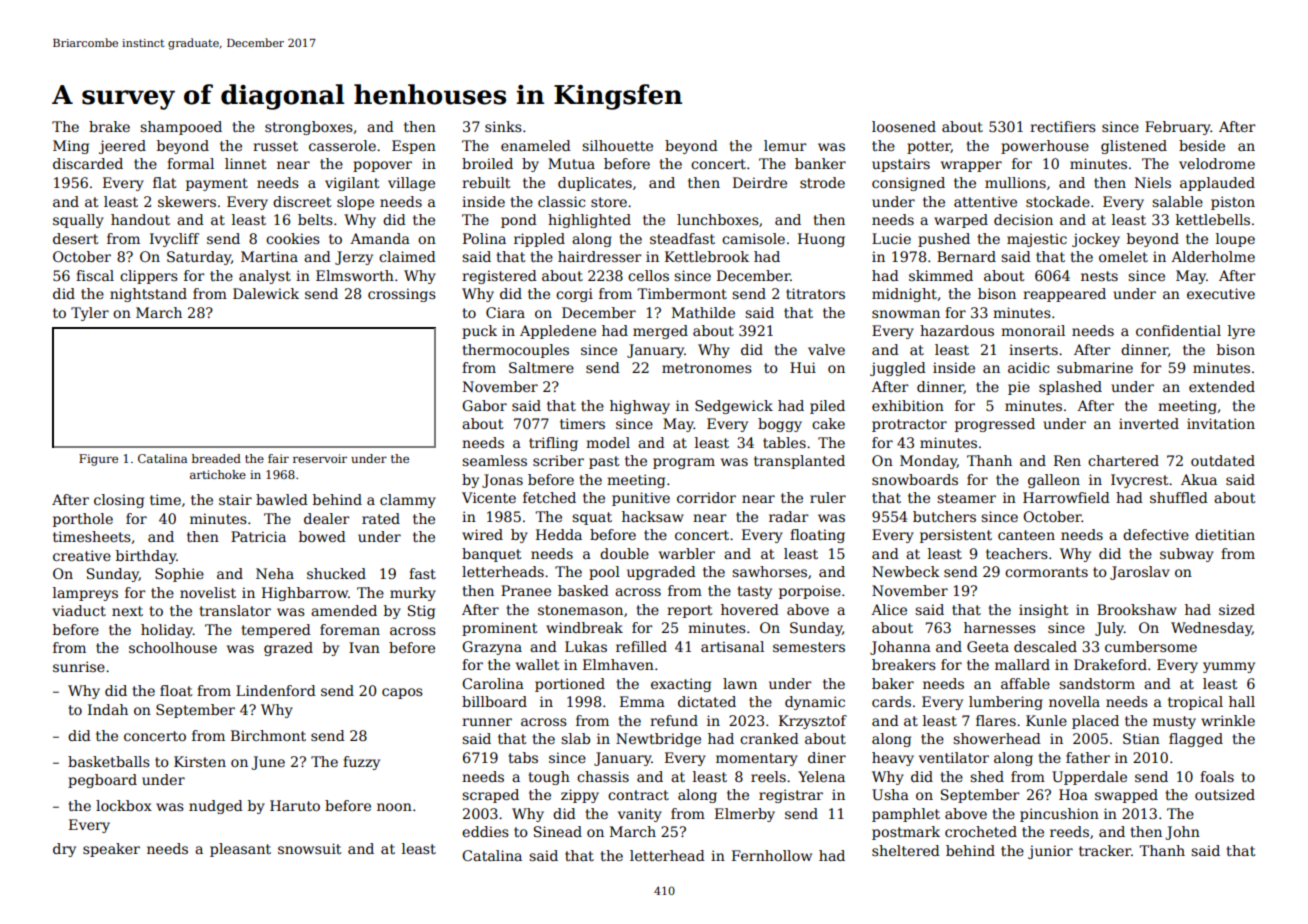 Image resolution: width=1308 pixels, height=924 pixels. What do you see at coordinates (240, 850) in the page?
I see `pleasant` at bounding box center [240, 850].
